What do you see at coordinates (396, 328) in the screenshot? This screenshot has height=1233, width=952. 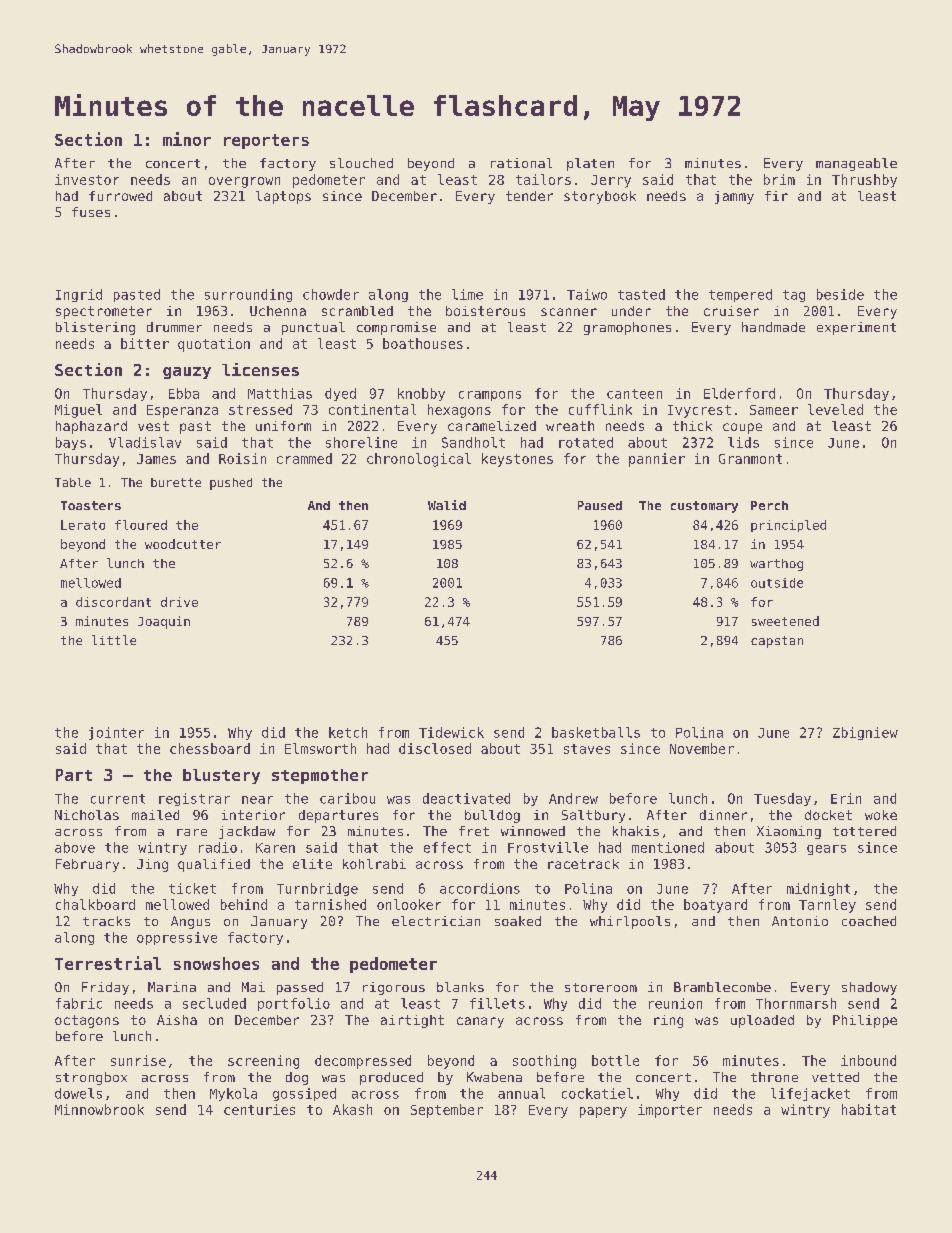 I see `compromise` at bounding box center [396, 328].
